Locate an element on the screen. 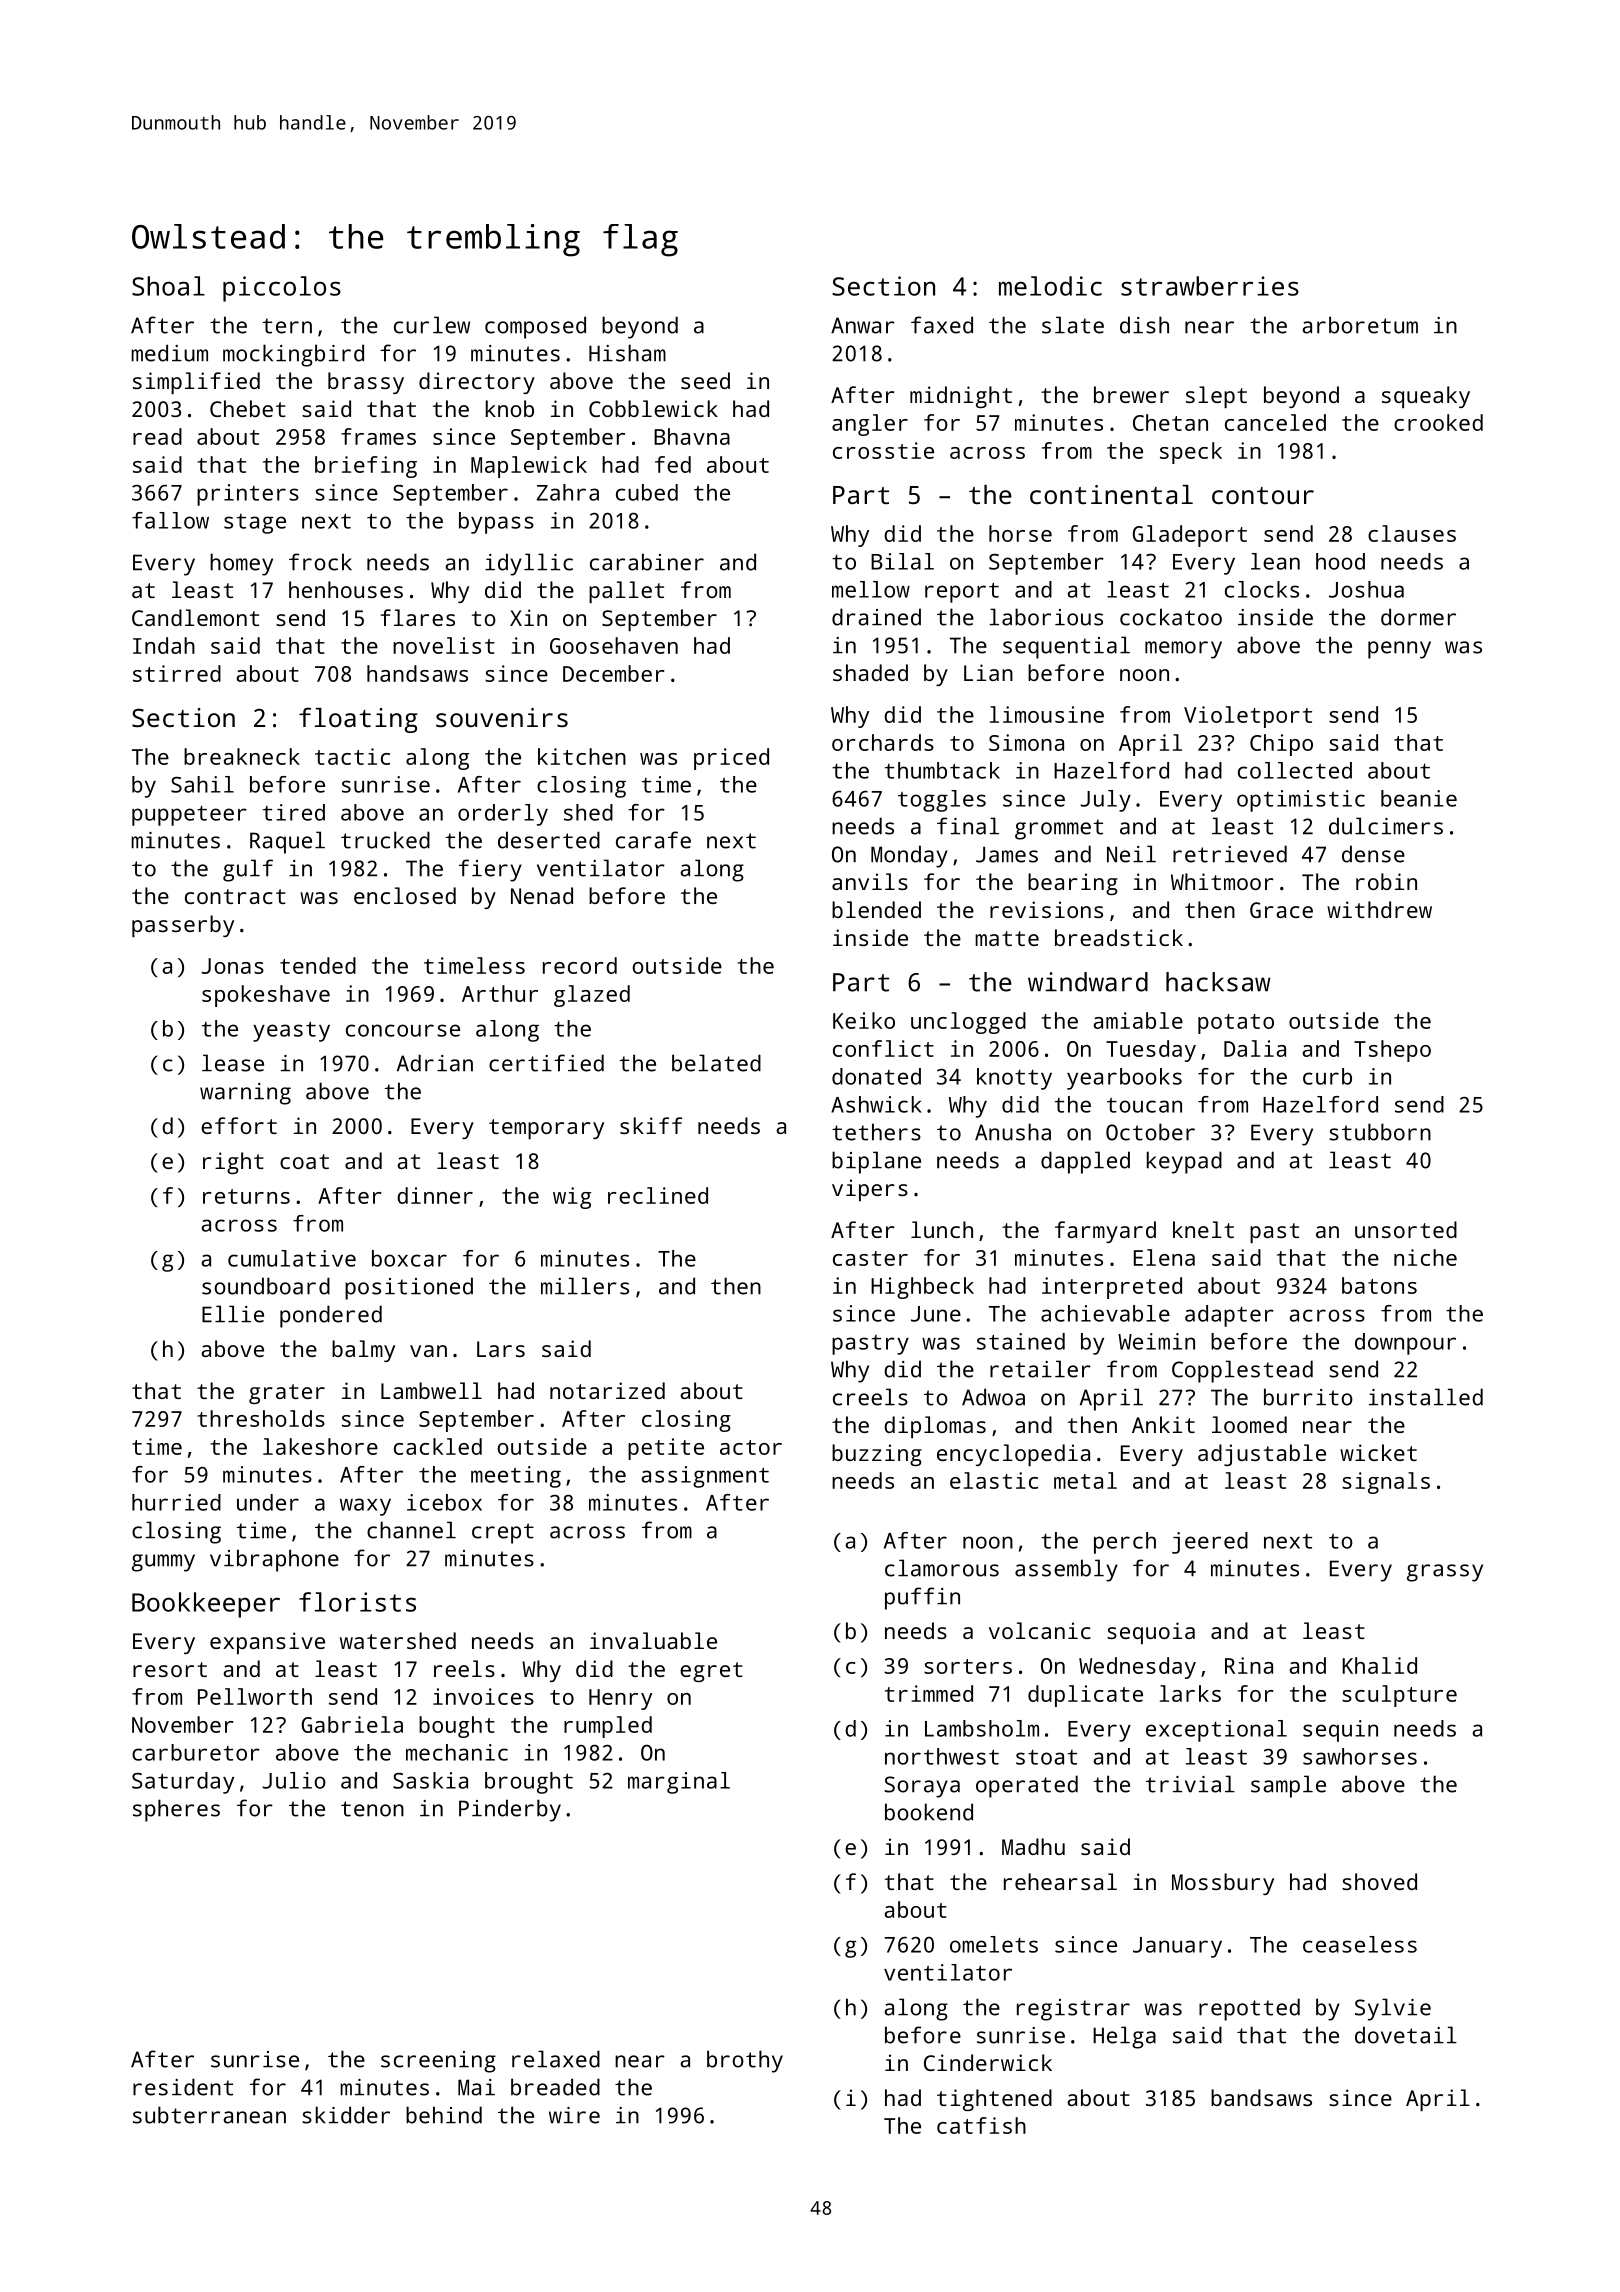 This screenshot has height=2292, width=1620. tenon is located at coordinates (372, 1809).
